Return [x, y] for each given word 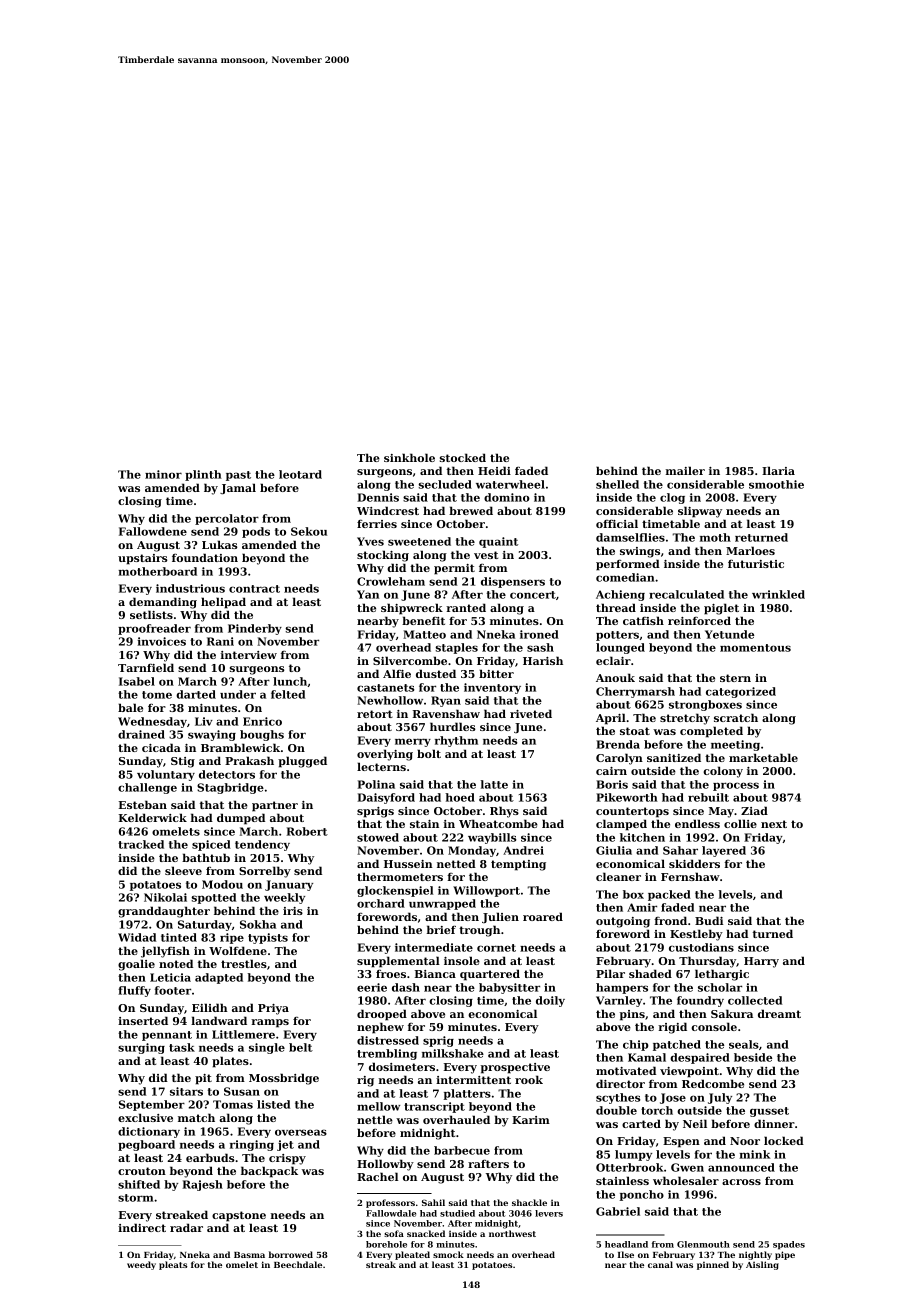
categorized [741, 692]
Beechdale [298, 1264]
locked [784, 1140]
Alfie [397, 673]
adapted [219, 978]
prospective [515, 1068]
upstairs [143, 559]
